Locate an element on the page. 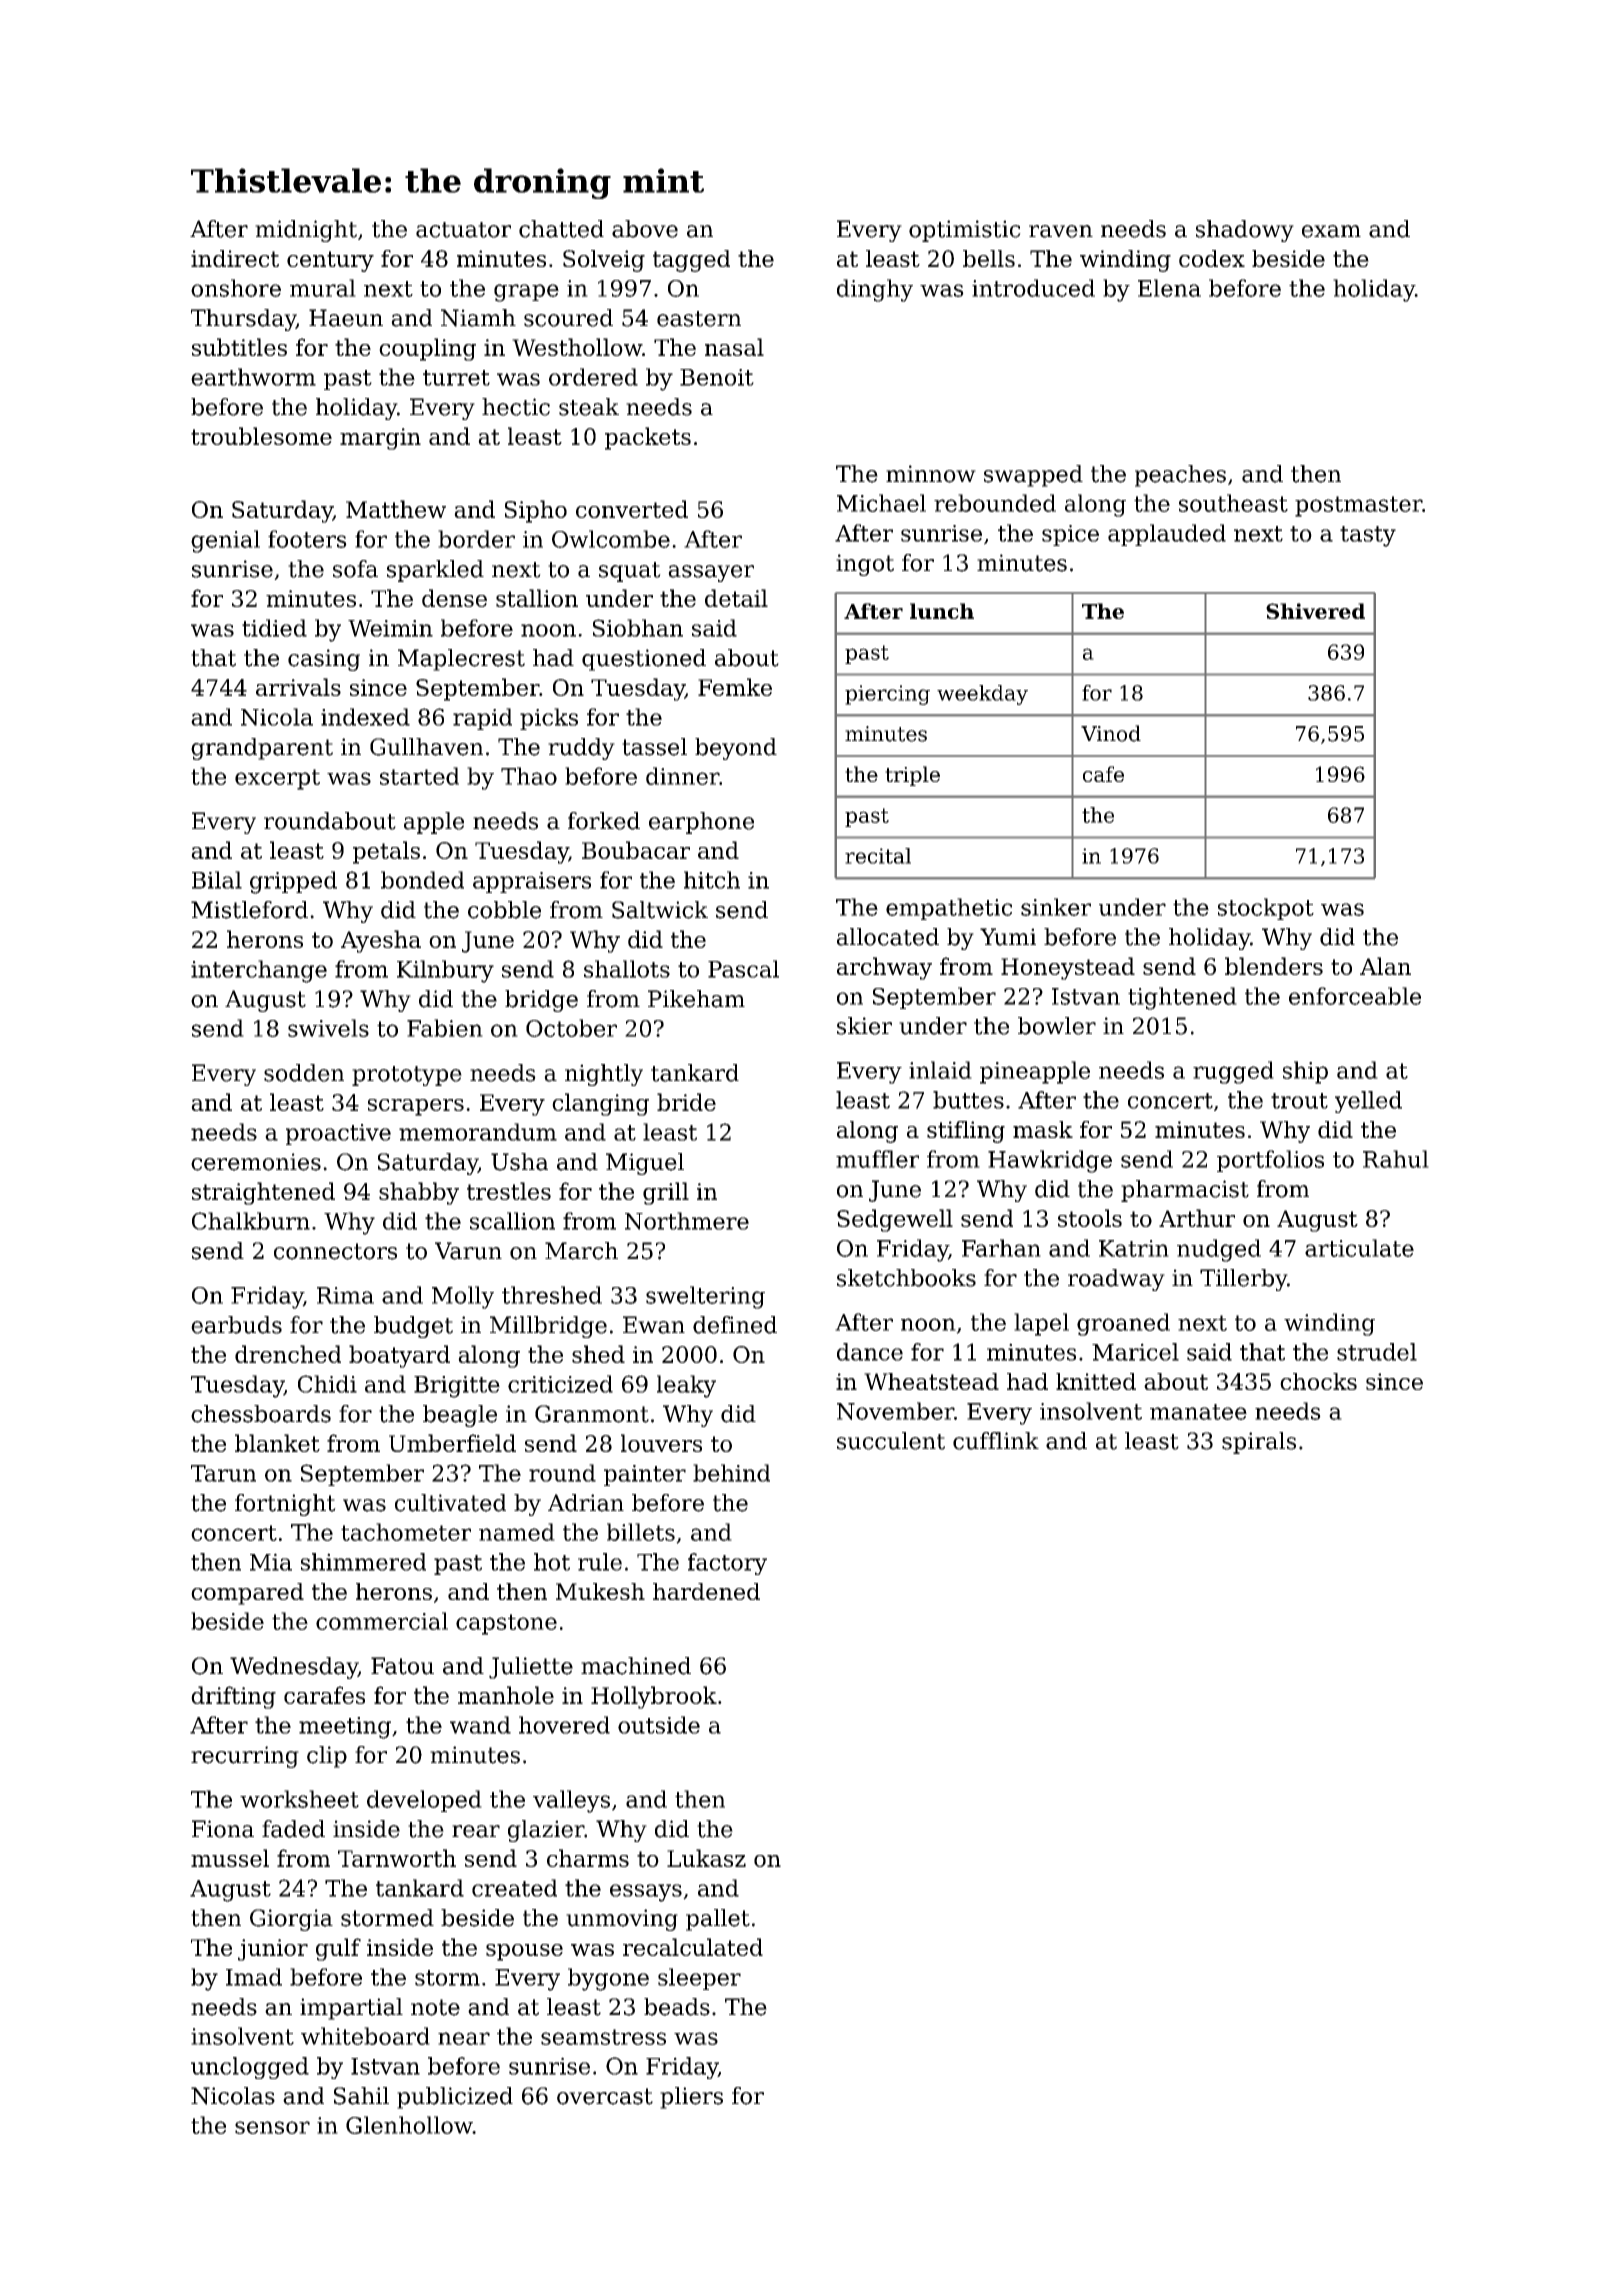 The width and height of the document is (1620, 2292). Lukasz is located at coordinates (706, 1858).
